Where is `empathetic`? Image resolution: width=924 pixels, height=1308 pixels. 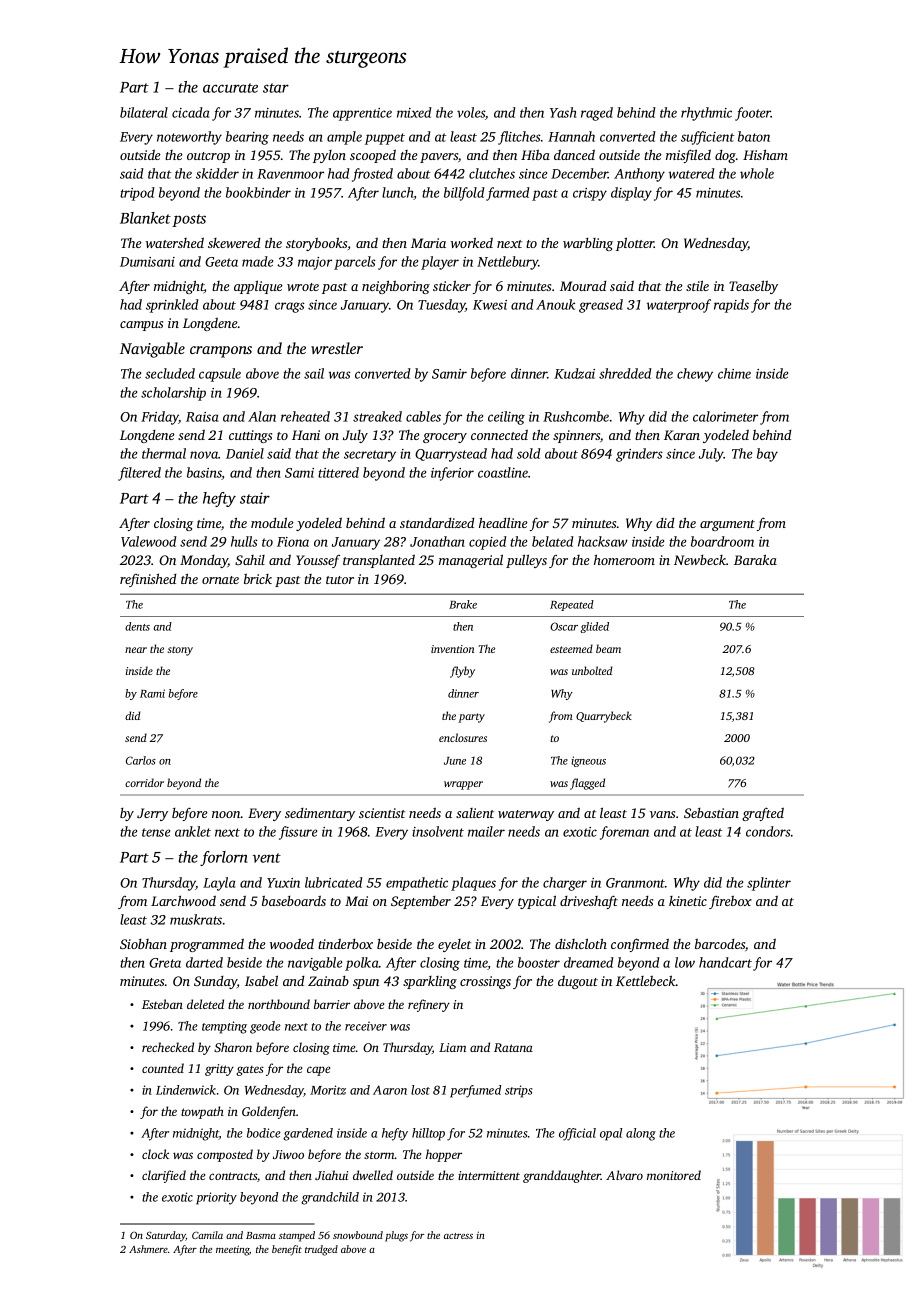 empathetic is located at coordinates (417, 884).
